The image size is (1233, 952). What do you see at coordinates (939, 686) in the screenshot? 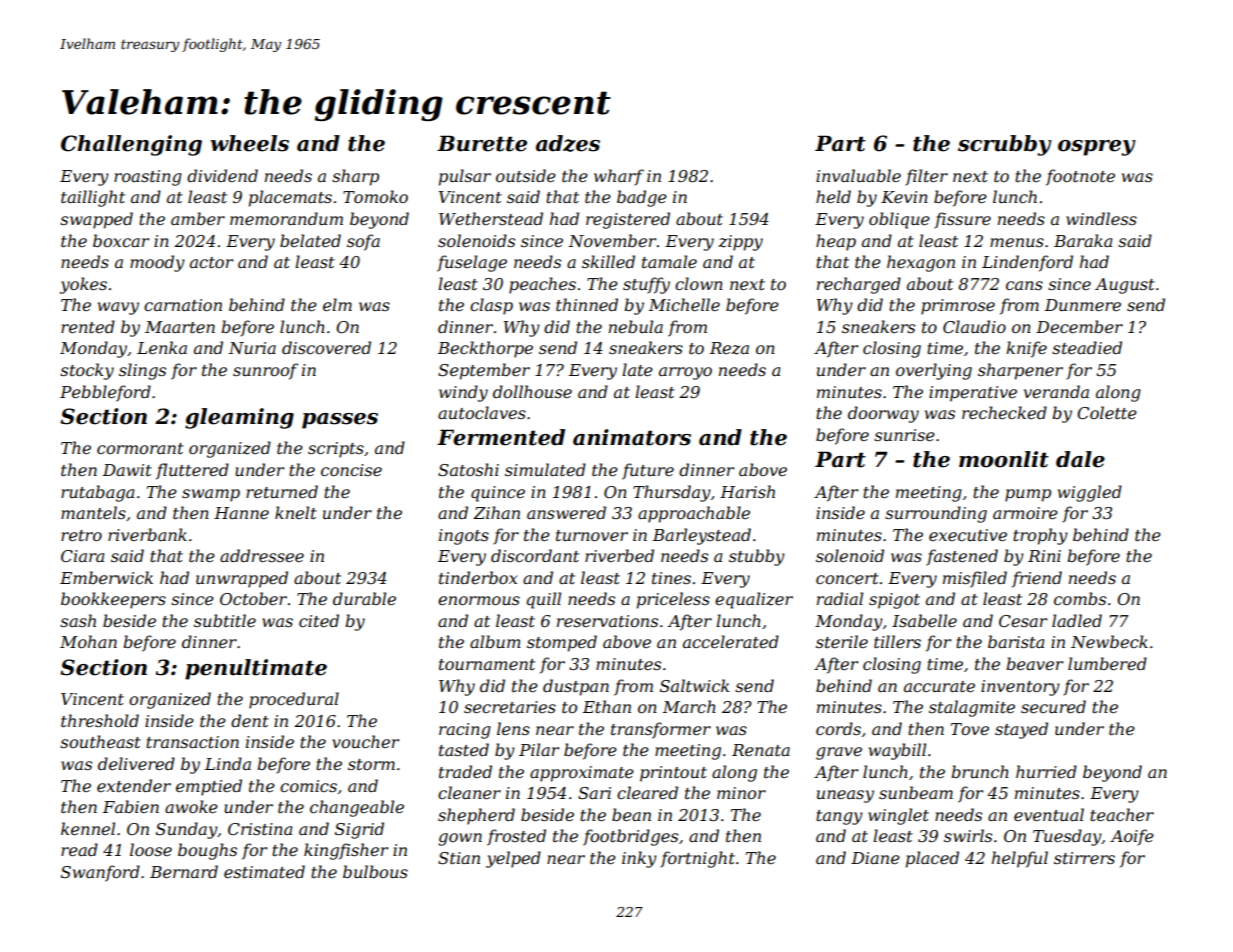
I see `accurate` at bounding box center [939, 686].
